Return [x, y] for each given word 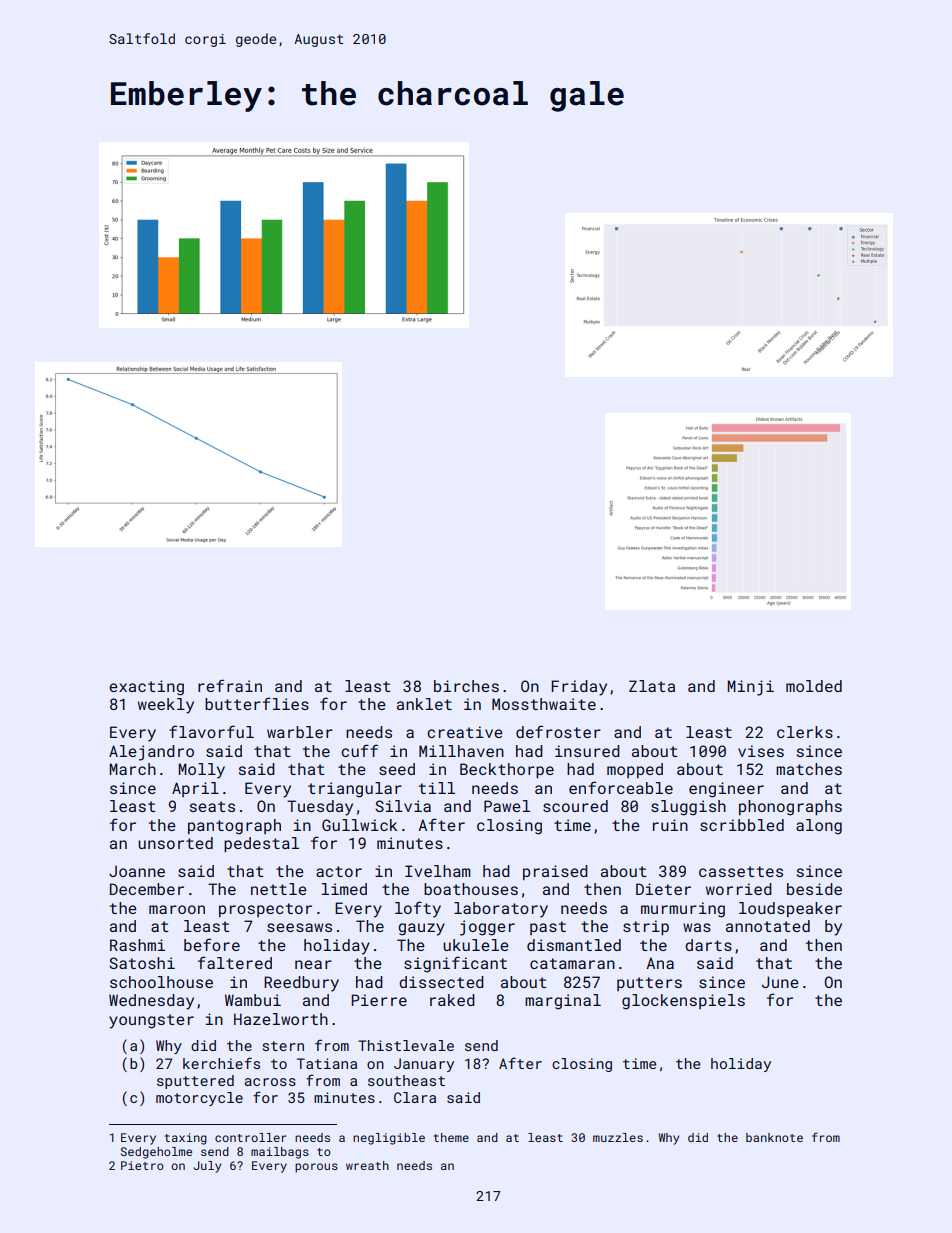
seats [212, 806]
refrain [230, 685]
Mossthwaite [544, 704]
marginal [563, 1002]
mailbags [280, 1153]
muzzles [618, 1137]
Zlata [652, 686]
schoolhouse [161, 982]
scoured [575, 806]
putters [649, 984]
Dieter [663, 889]
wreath [367, 1165]
